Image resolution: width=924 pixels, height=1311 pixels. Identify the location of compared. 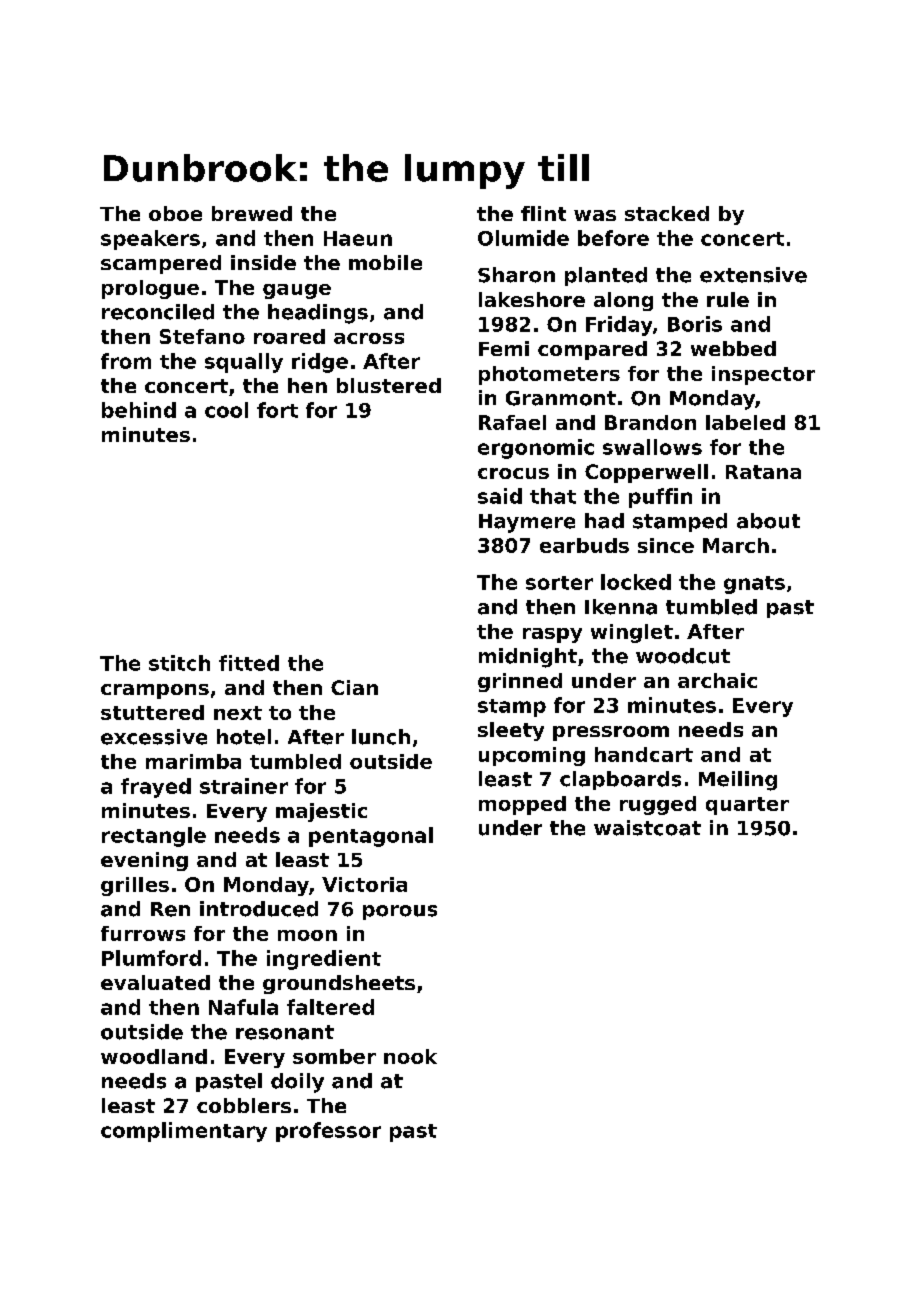
(592, 350).
